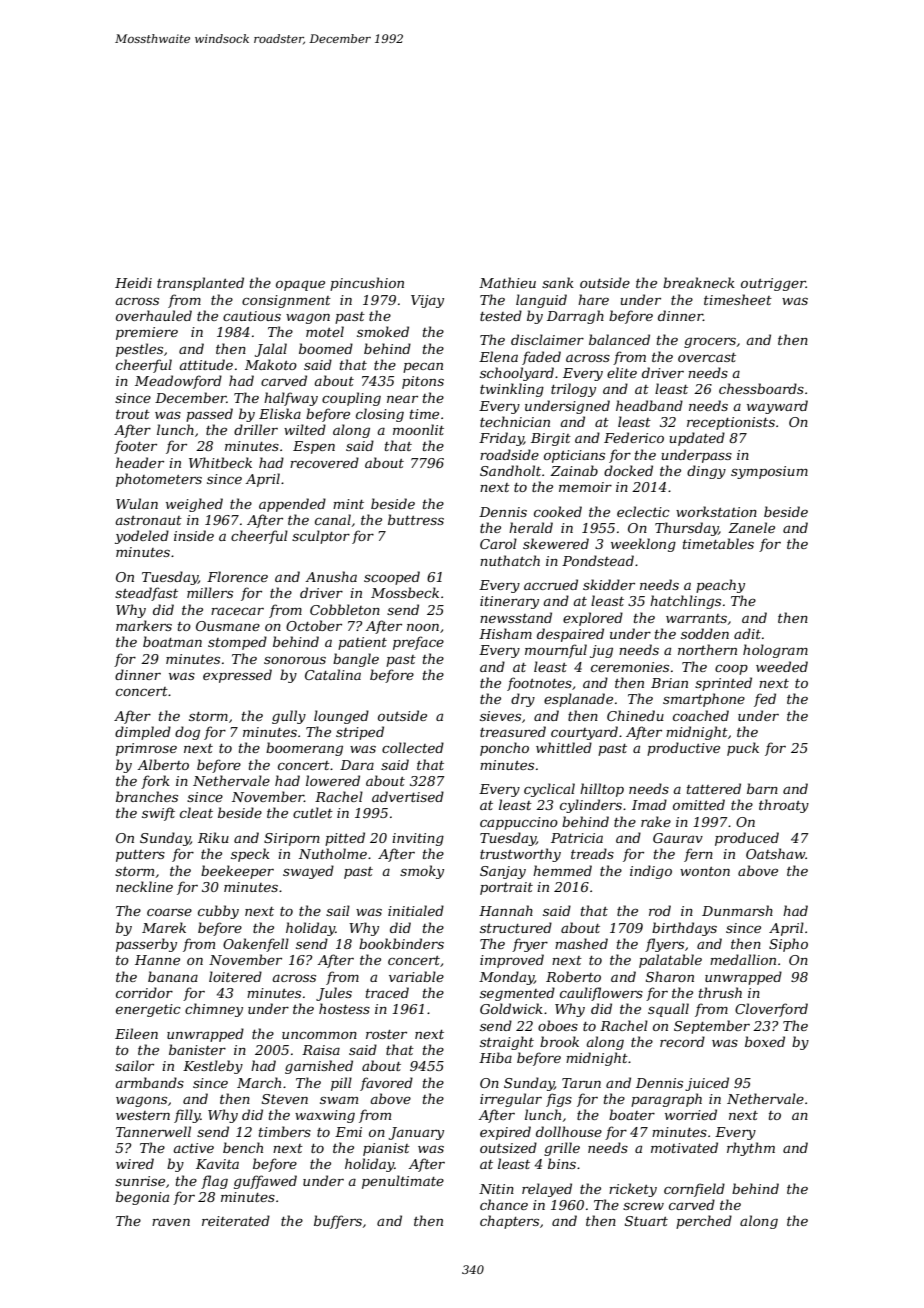  Describe the element at coordinates (609, 584) in the screenshot. I see `skidder` at that location.
